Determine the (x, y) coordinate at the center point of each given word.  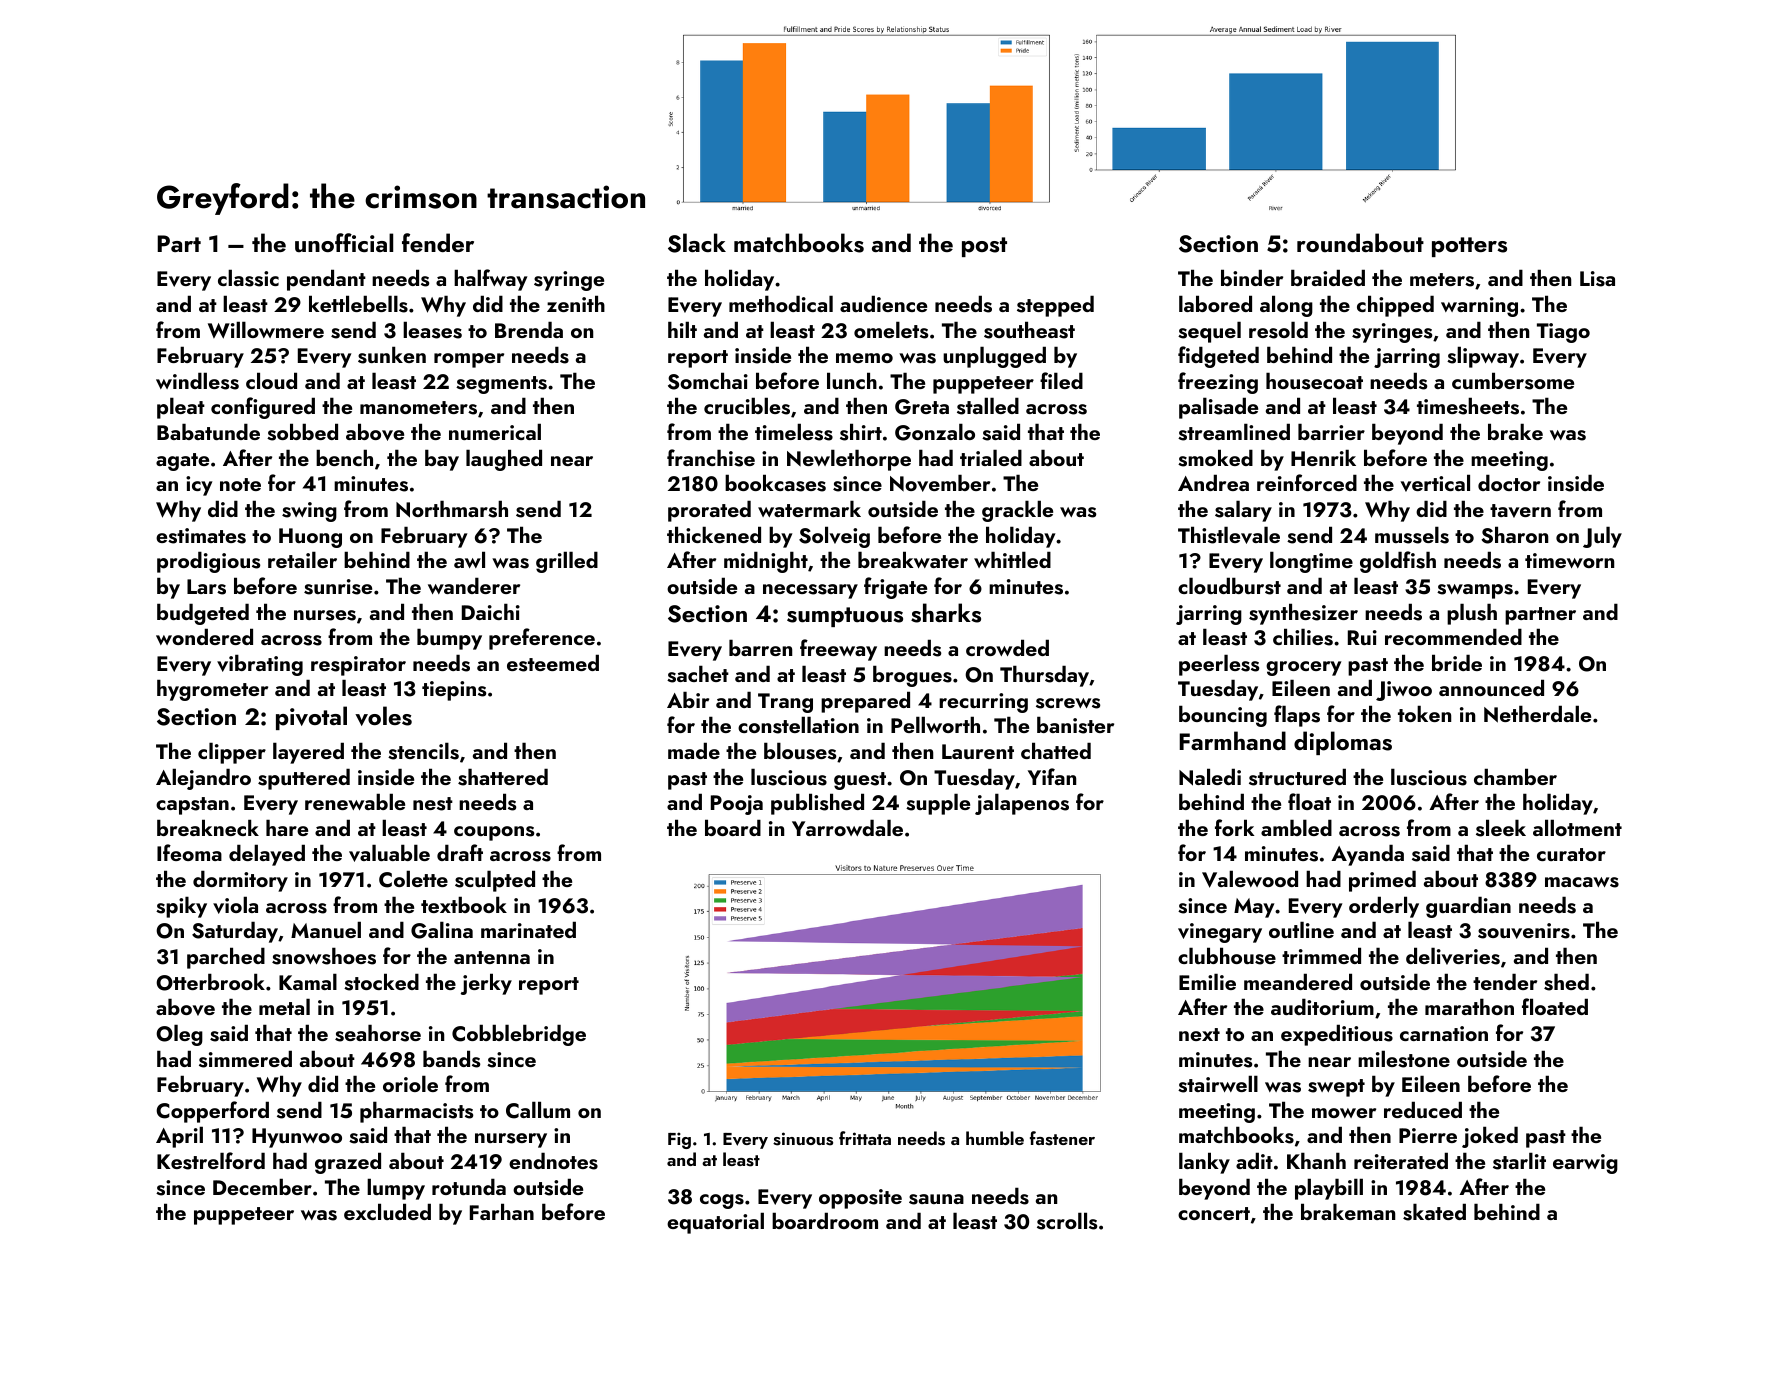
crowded (1007, 647)
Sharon (1514, 535)
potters (1469, 247)
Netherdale (1537, 714)
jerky (486, 984)
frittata (865, 1138)
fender (438, 242)
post (984, 247)
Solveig (834, 537)
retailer (302, 559)
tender (1505, 981)
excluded (387, 1211)
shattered (503, 777)
